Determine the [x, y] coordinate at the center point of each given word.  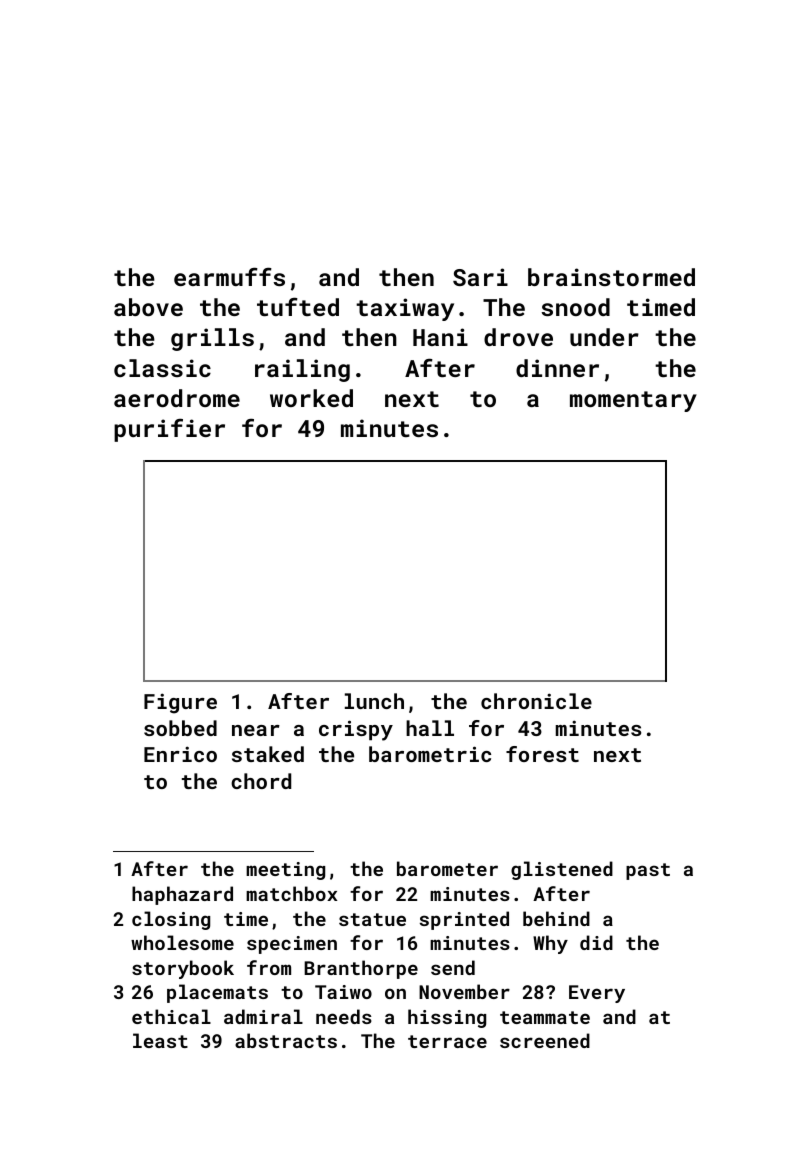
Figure [180, 703]
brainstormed [611, 277]
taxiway [405, 309]
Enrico [180, 754]
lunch [374, 701]
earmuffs [229, 276]
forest [542, 754]
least [160, 1040]
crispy [356, 730]
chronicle [536, 701]
